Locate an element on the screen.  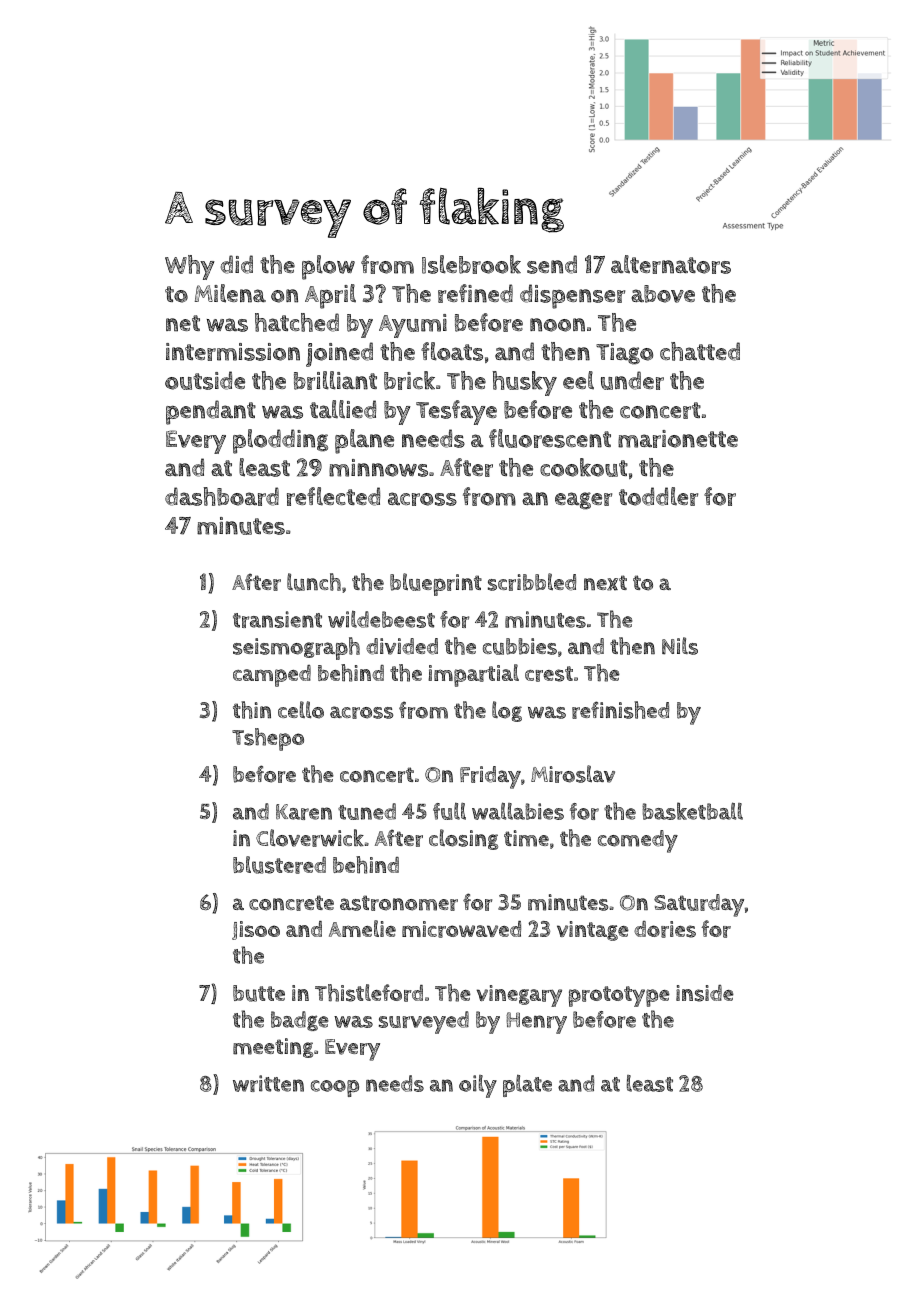
Nils is located at coordinates (680, 646).
